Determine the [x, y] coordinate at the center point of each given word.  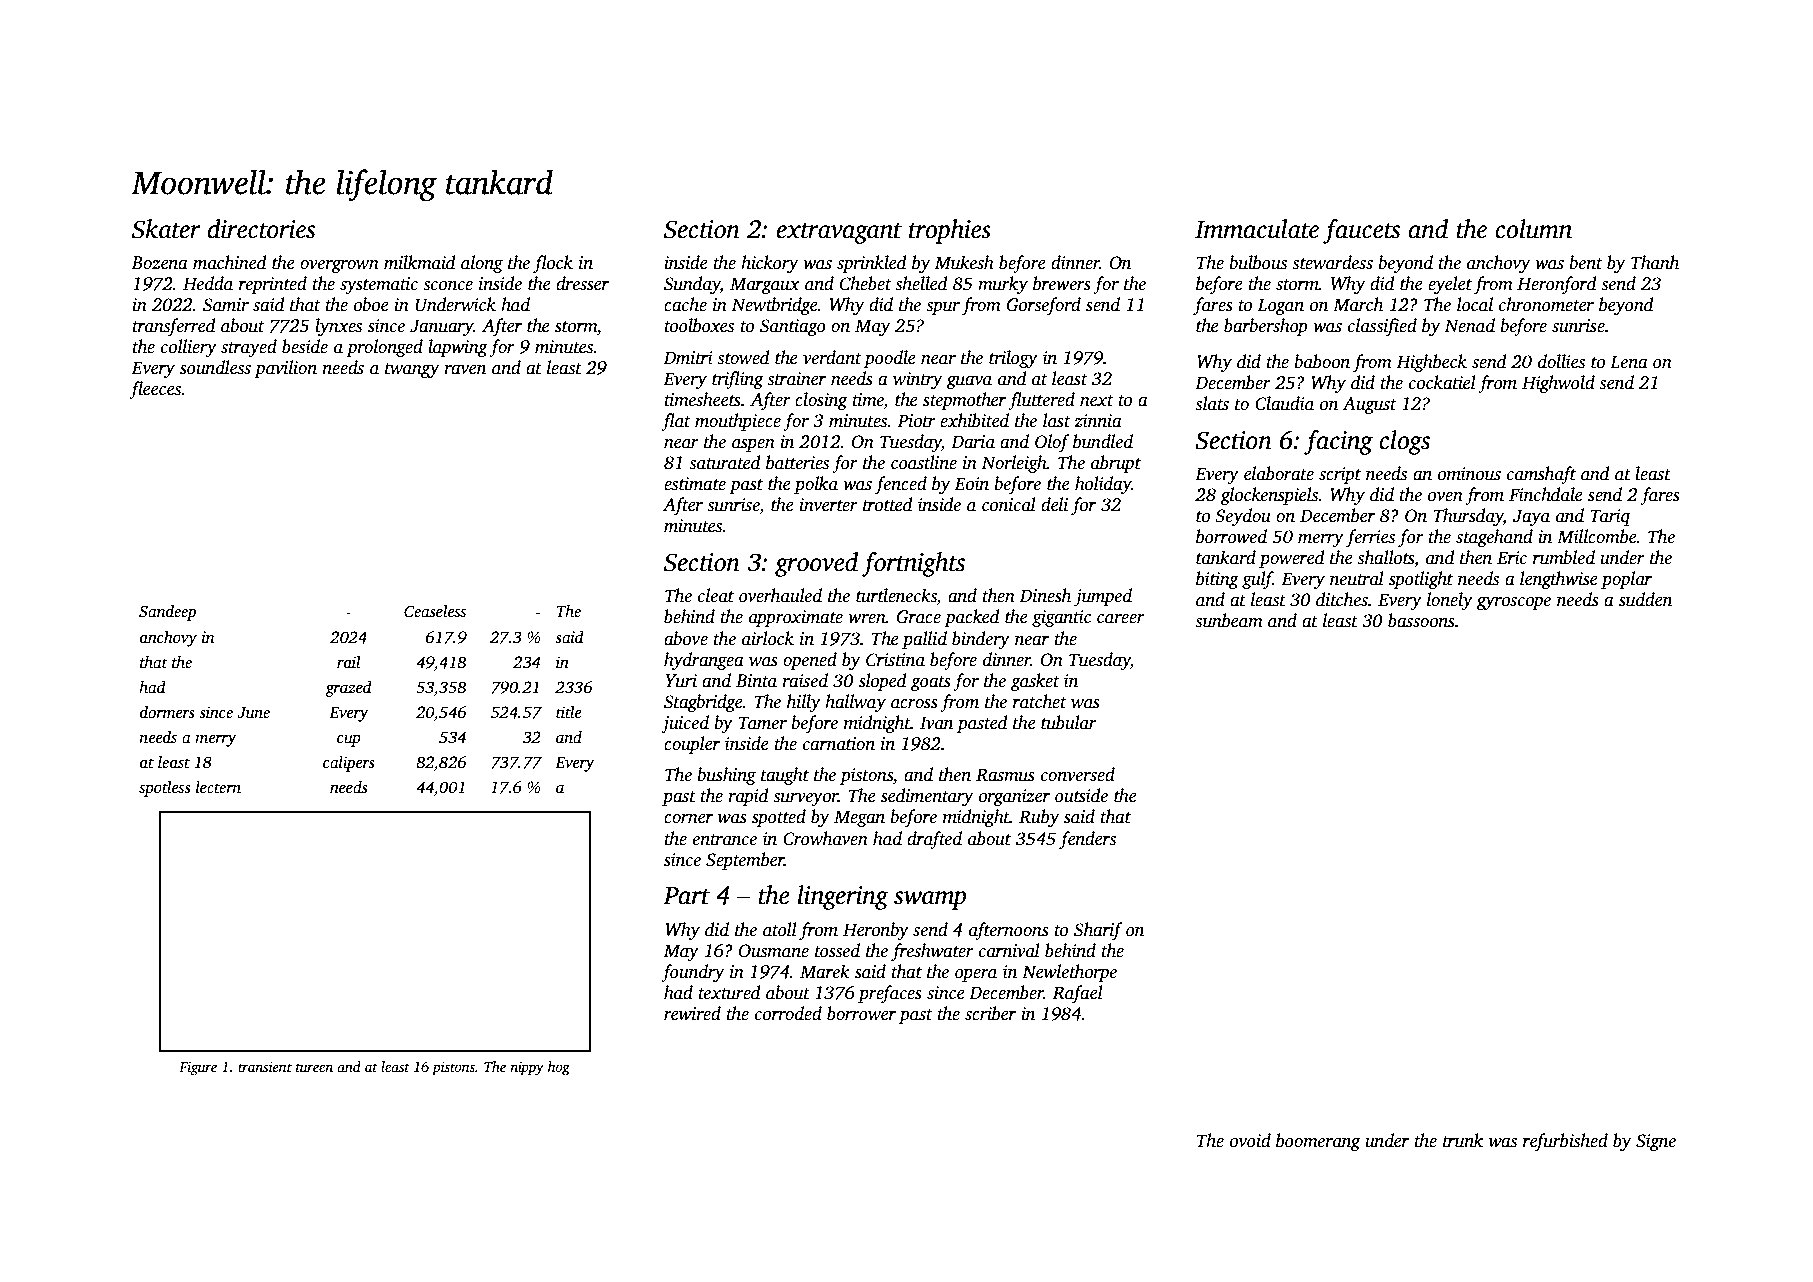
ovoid [1250, 1140]
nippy [527, 1069]
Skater [166, 229]
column [1533, 229]
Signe [1656, 1142]
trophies [950, 231]
